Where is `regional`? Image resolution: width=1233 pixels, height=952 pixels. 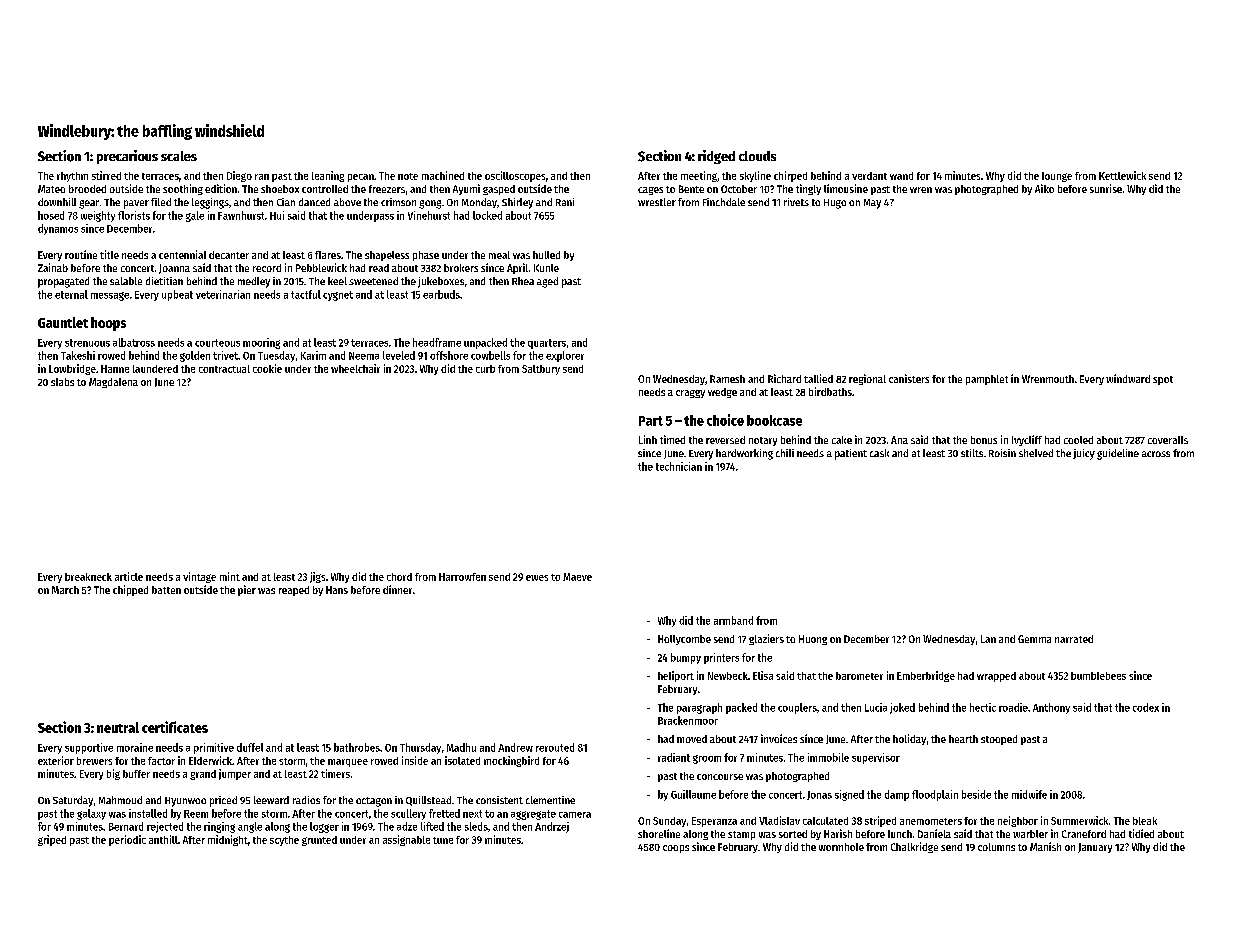
regional is located at coordinates (867, 379).
